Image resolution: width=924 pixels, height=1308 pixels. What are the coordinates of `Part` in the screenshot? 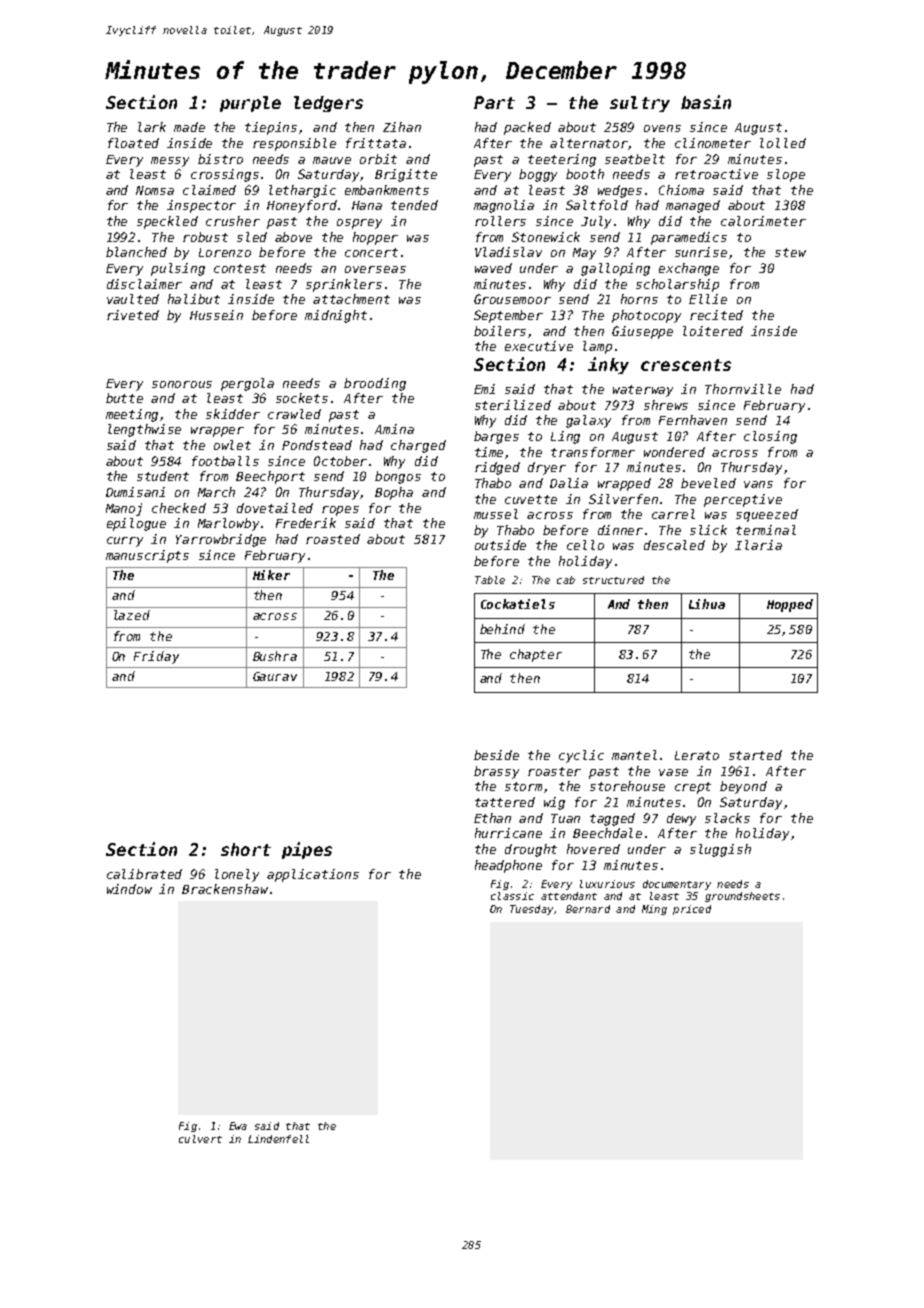 It's located at (494, 102).
